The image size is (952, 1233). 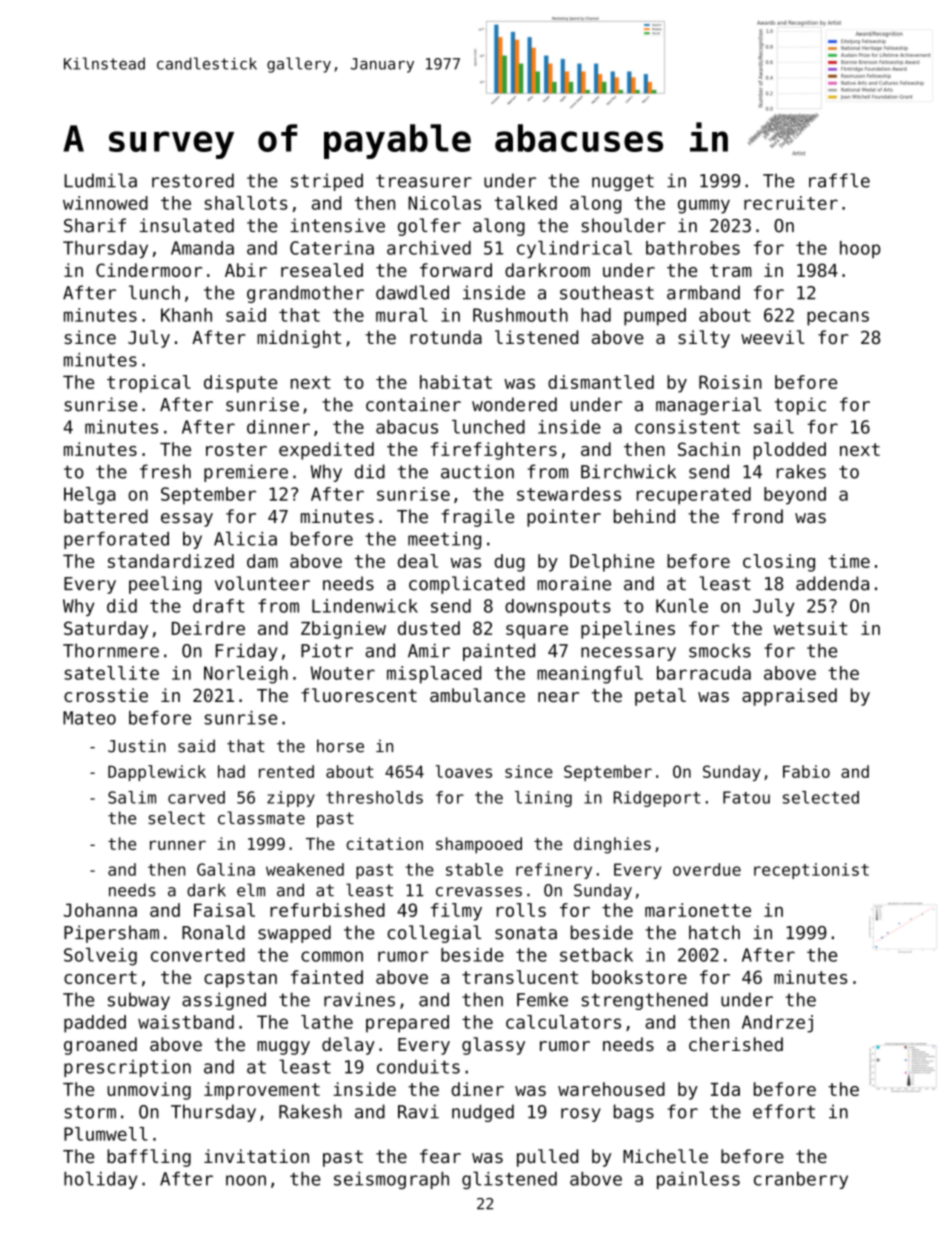 I want to click on restored, so click(x=193, y=180).
